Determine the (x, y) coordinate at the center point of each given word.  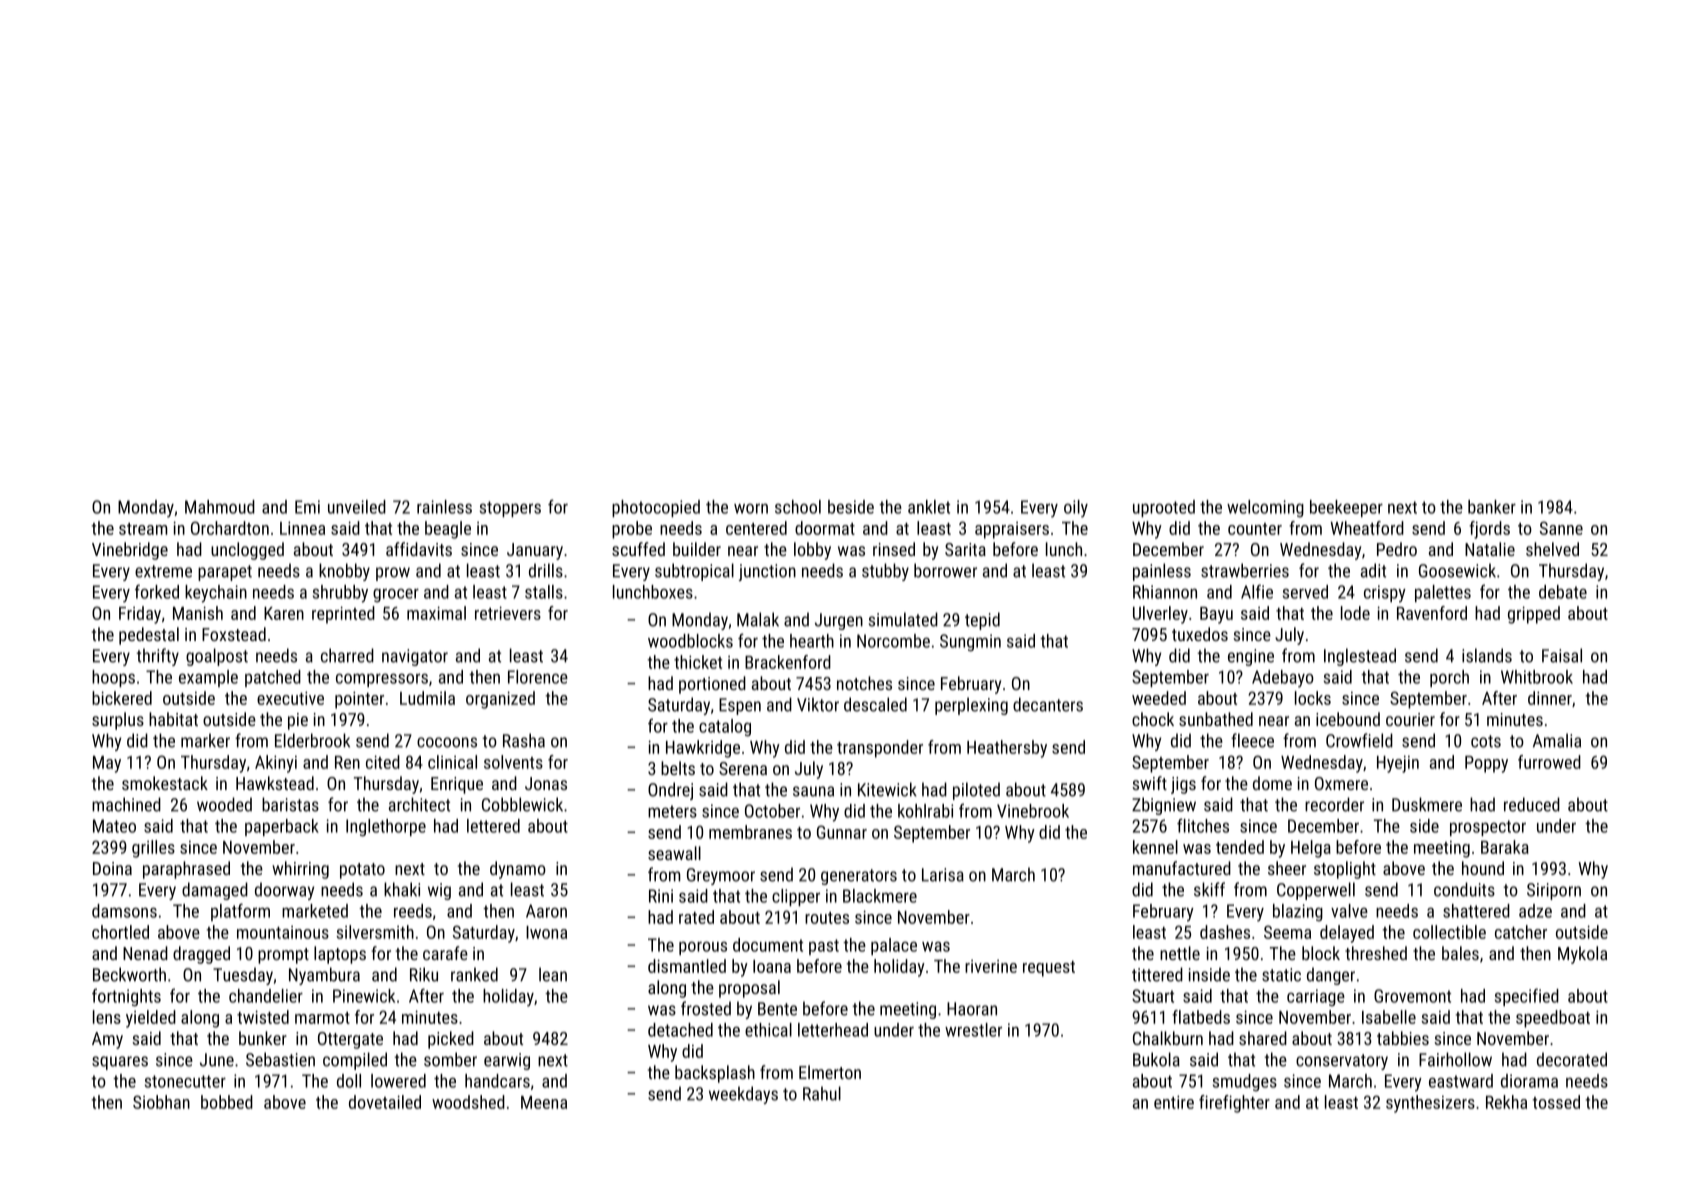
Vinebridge (130, 551)
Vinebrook (1033, 811)
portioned (712, 685)
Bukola (1156, 1059)
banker (1492, 507)
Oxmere (1341, 783)
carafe (445, 953)
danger (1331, 976)
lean (553, 974)
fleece (1252, 740)
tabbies (1403, 1038)
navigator (415, 657)
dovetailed (385, 1102)
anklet (929, 507)
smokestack (165, 783)
